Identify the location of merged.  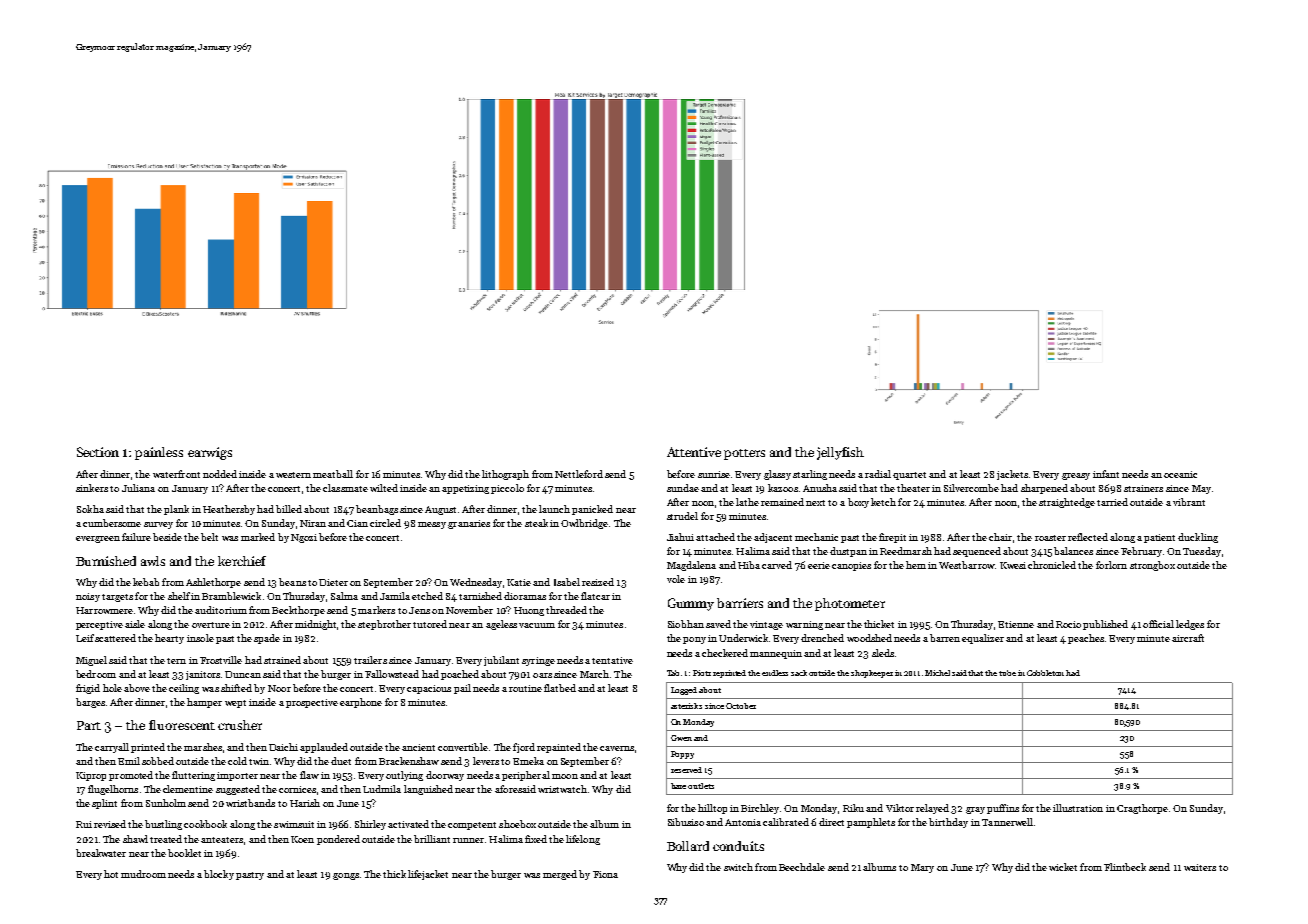
(560, 875).
